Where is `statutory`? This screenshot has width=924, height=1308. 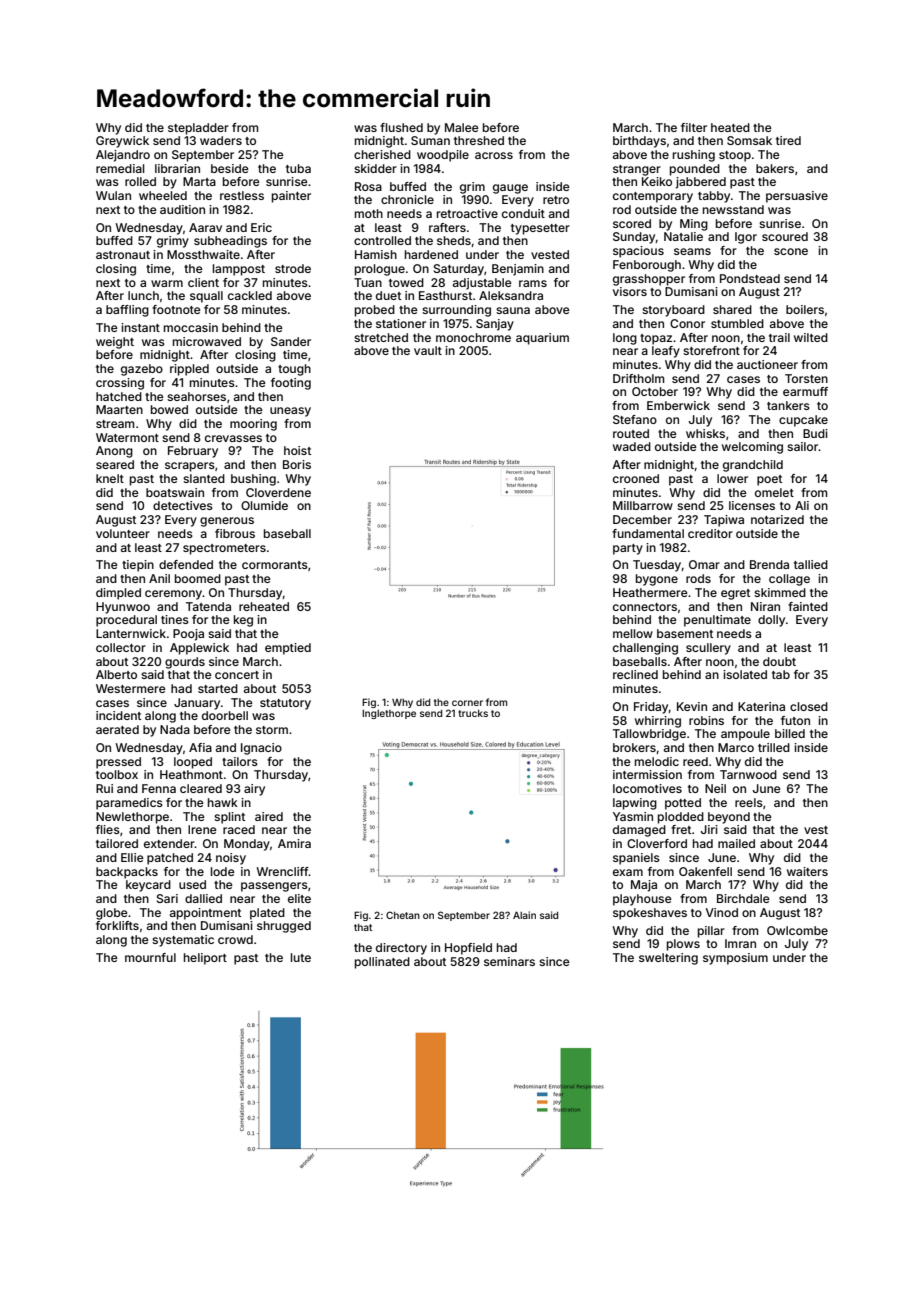
statutory is located at coordinates (285, 704).
